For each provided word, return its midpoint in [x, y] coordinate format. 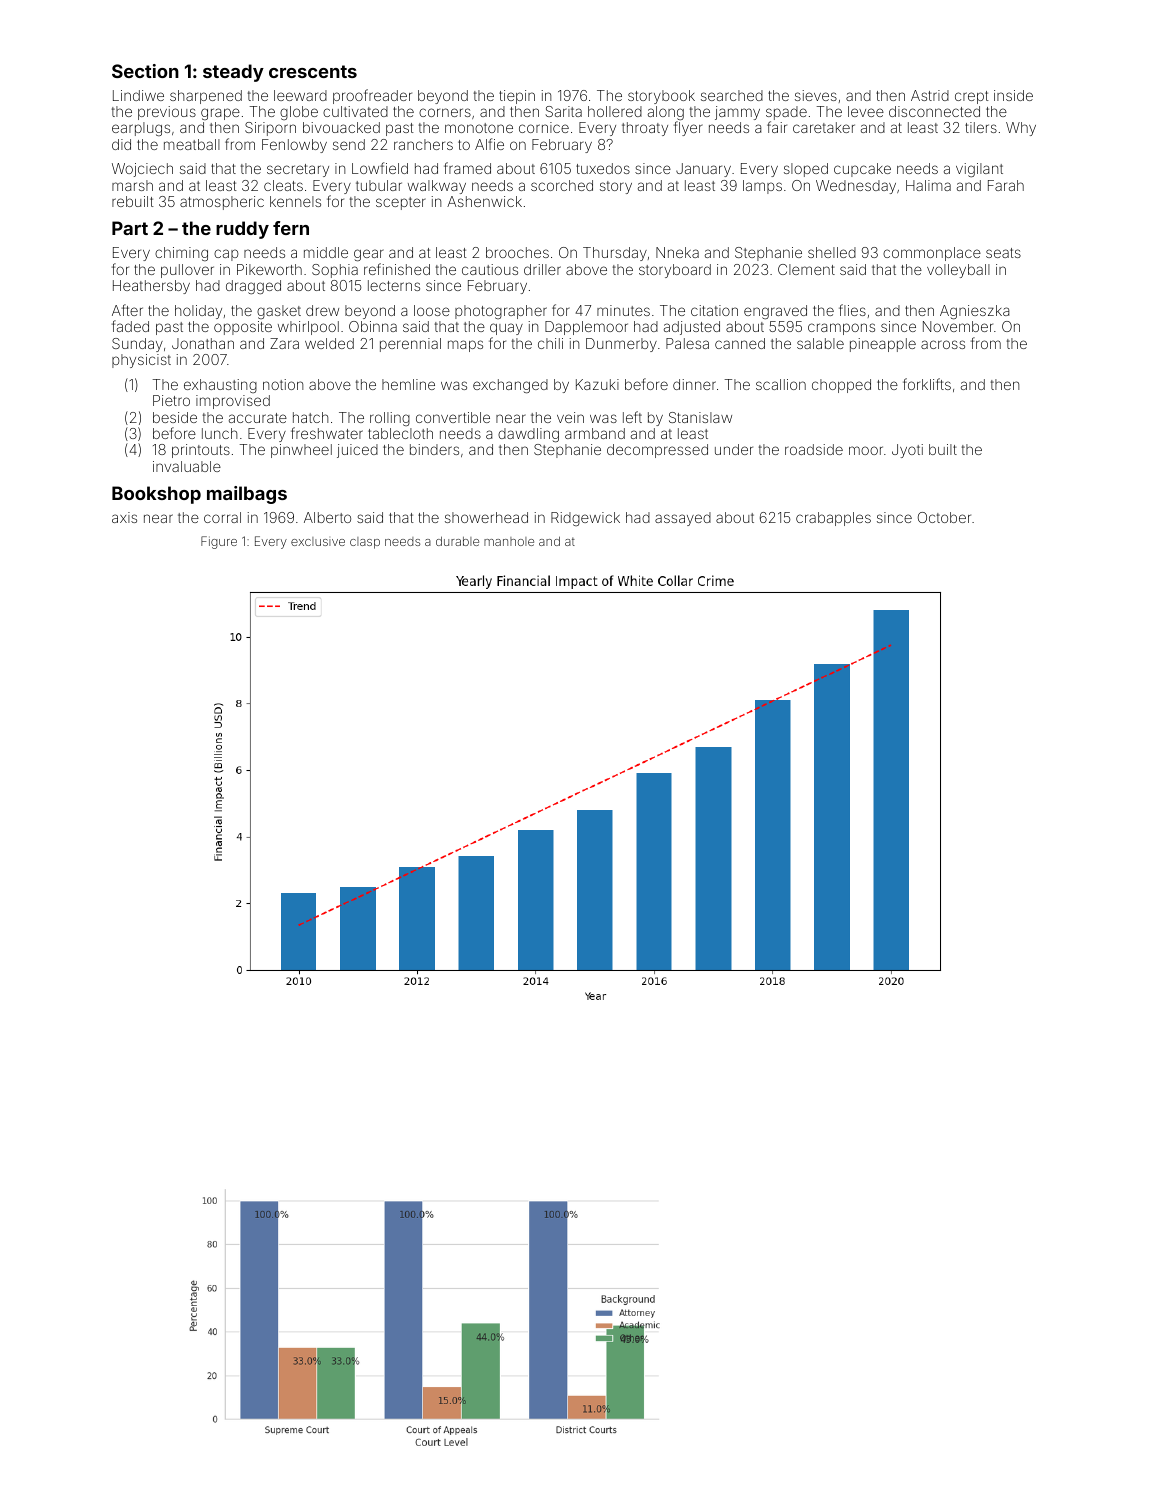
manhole [509, 541]
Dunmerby [621, 345]
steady [233, 73]
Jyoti [907, 451]
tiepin [517, 97]
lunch [219, 433]
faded [130, 326]
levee [866, 111]
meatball [192, 144]
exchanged [510, 386]
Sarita [563, 111]
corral [222, 517]
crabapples [833, 519]
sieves [816, 95]
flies [852, 310]
